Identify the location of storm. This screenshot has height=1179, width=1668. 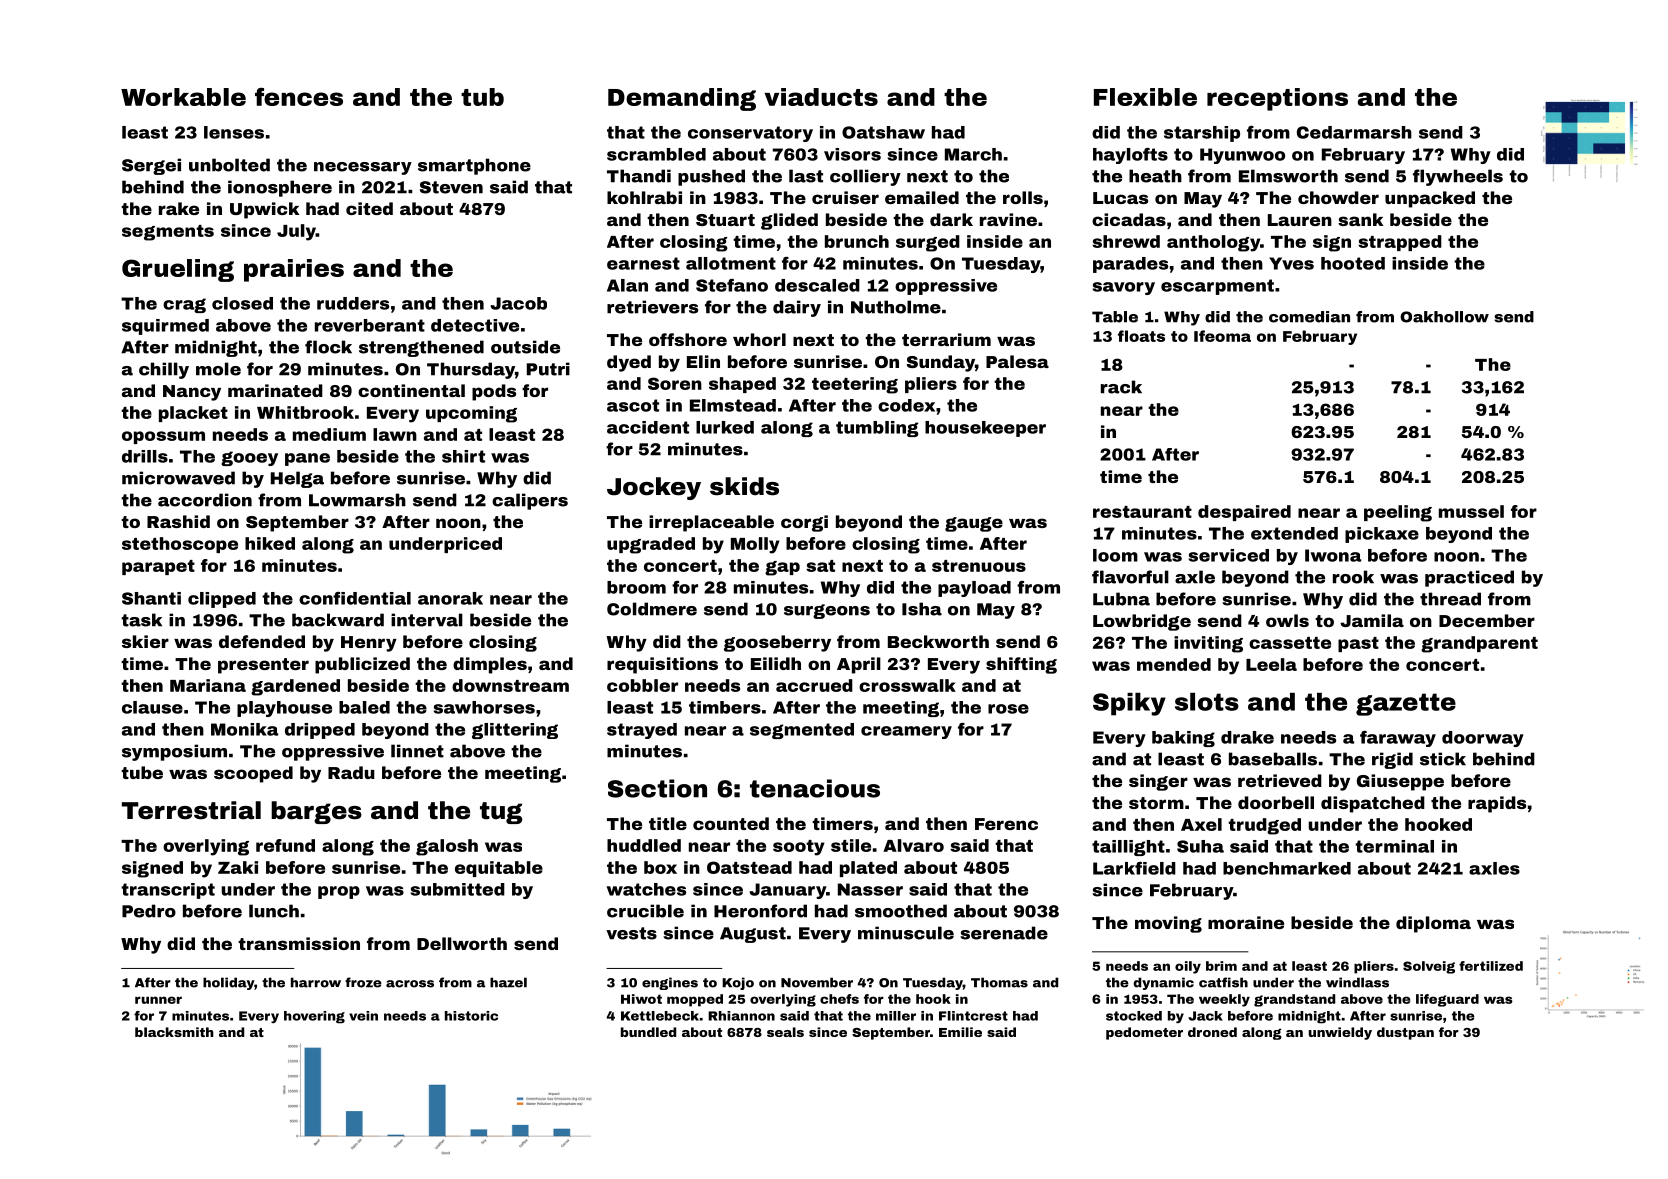
(1156, 803).
